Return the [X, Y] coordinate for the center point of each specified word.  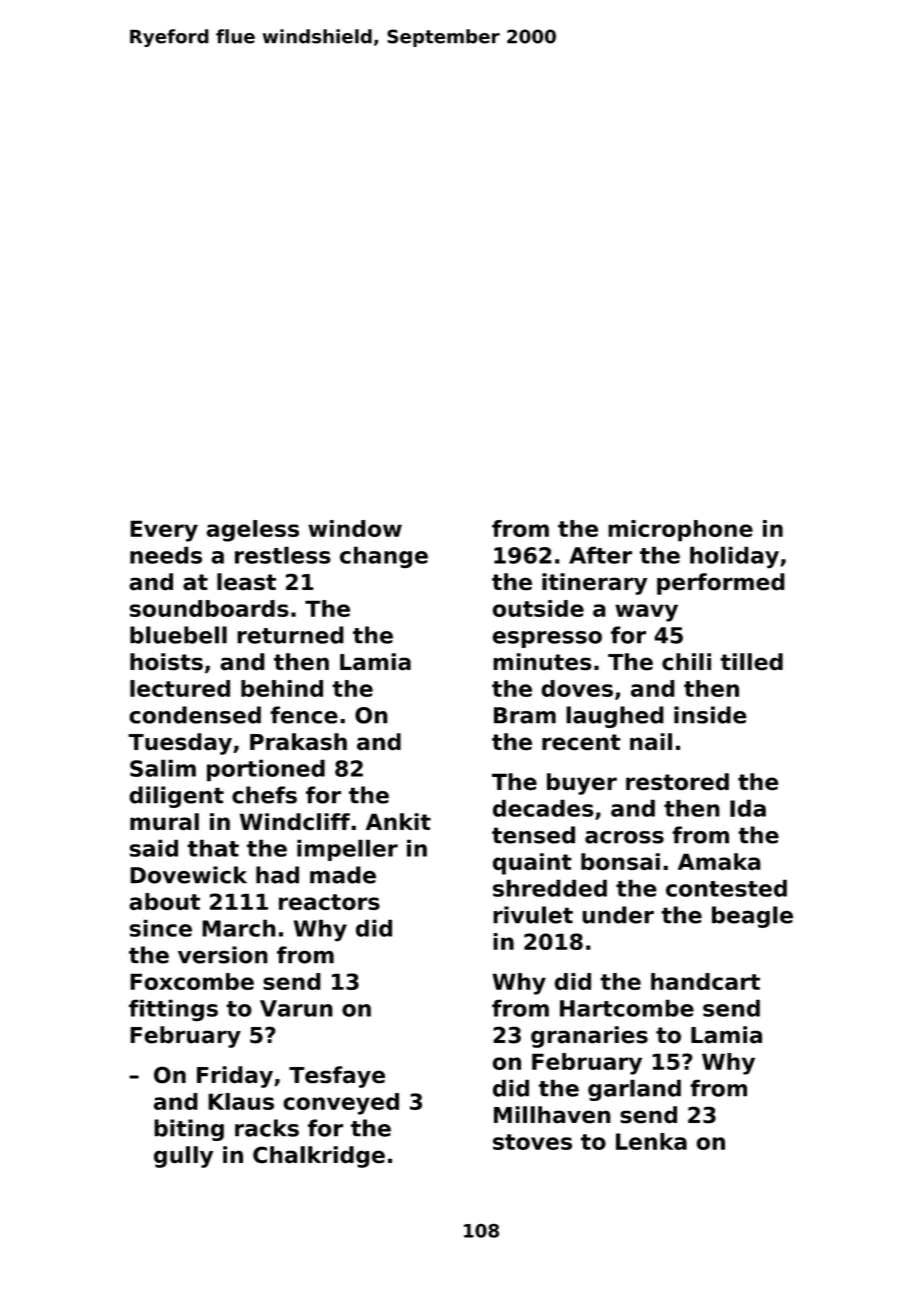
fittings [173, 1010]
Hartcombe [627, 1008]
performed [721, 584]
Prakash [298, 742]
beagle [752, 917]
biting [189, 1130]
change [384, 557]
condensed [195, 715]
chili [686, 662]
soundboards [209, 608]
